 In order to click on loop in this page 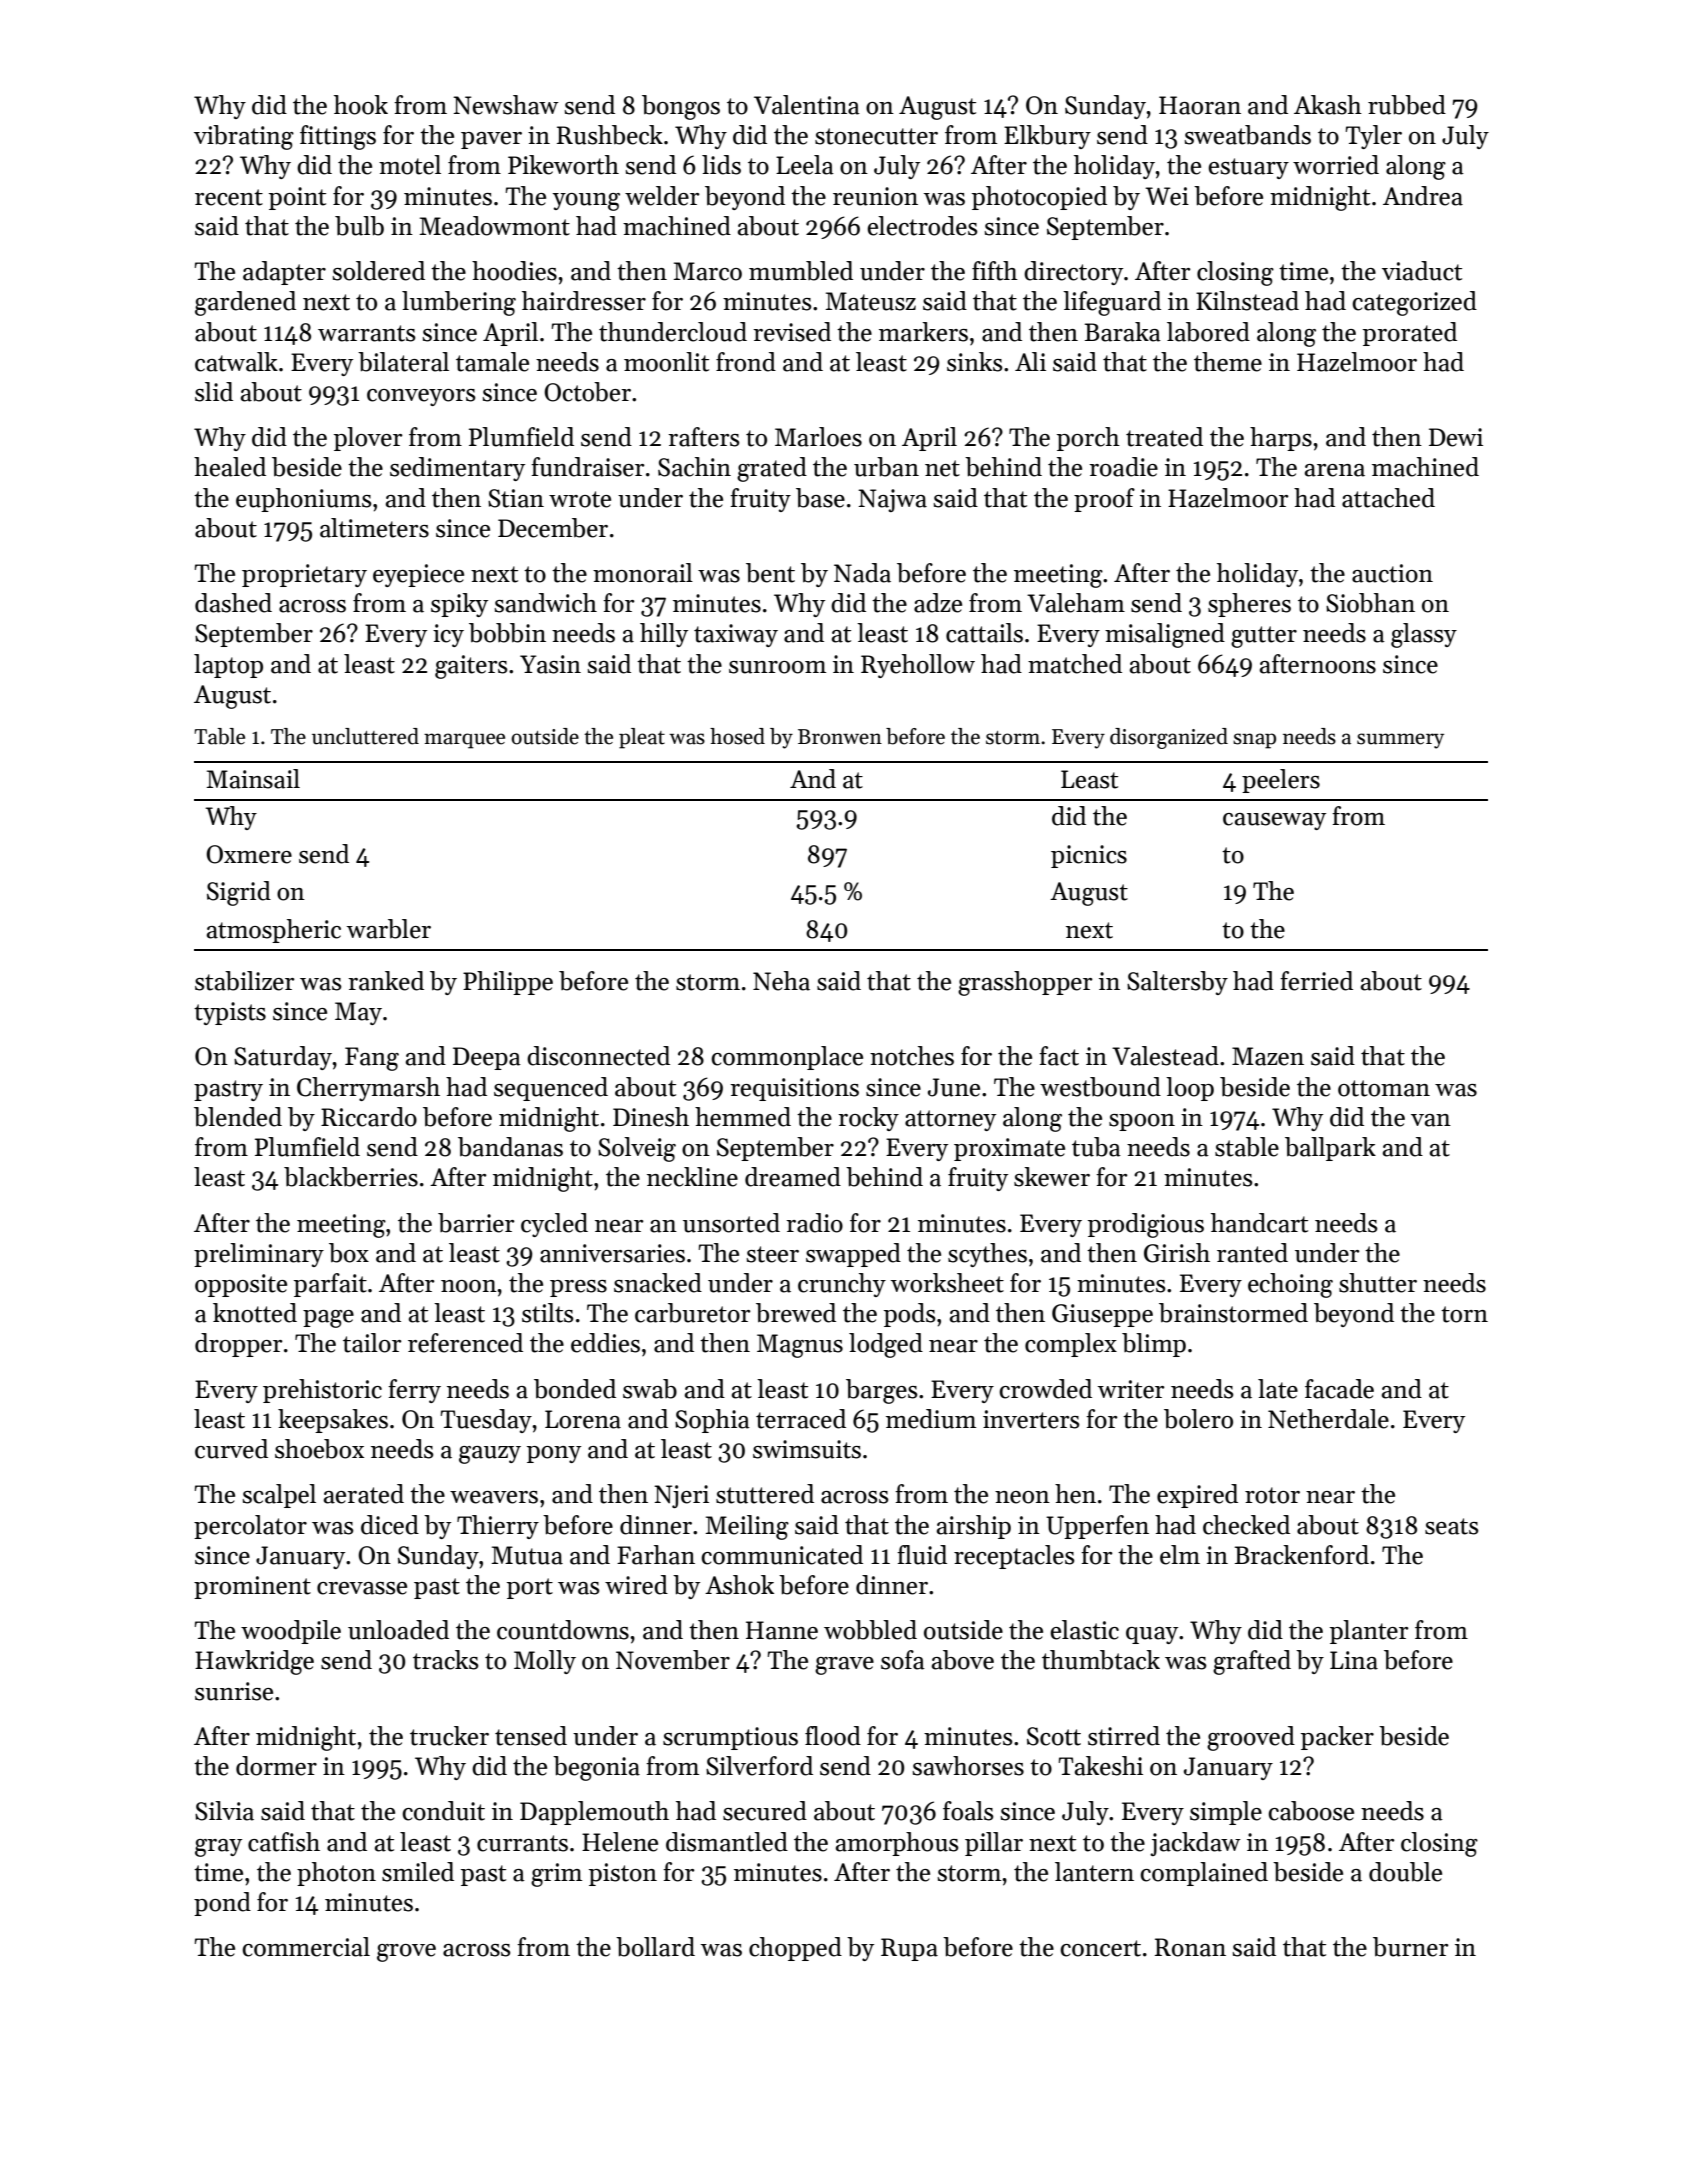, I will do `click(1190, 1089)`.
